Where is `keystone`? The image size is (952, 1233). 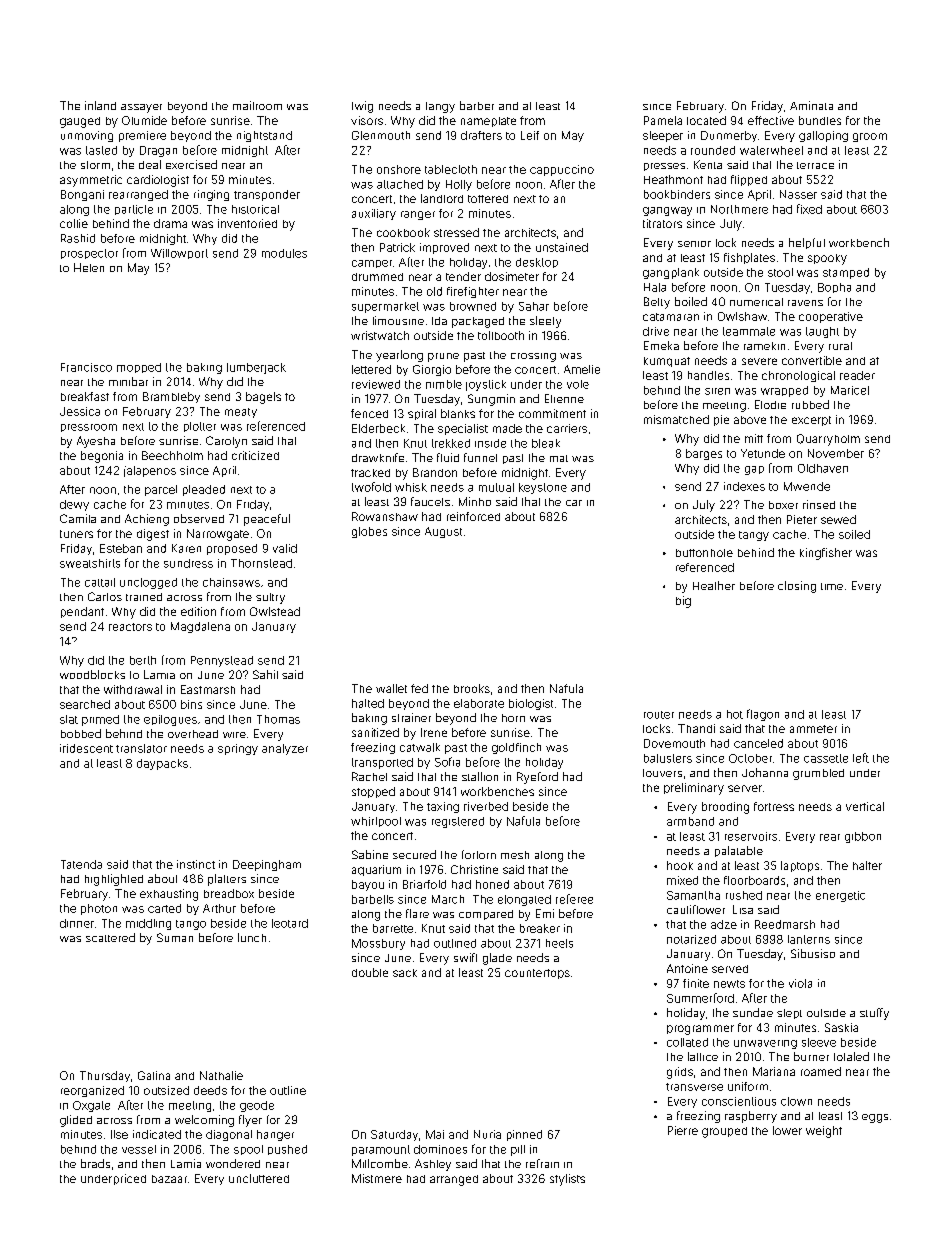
keystone is located at coordinates (543, 488).
